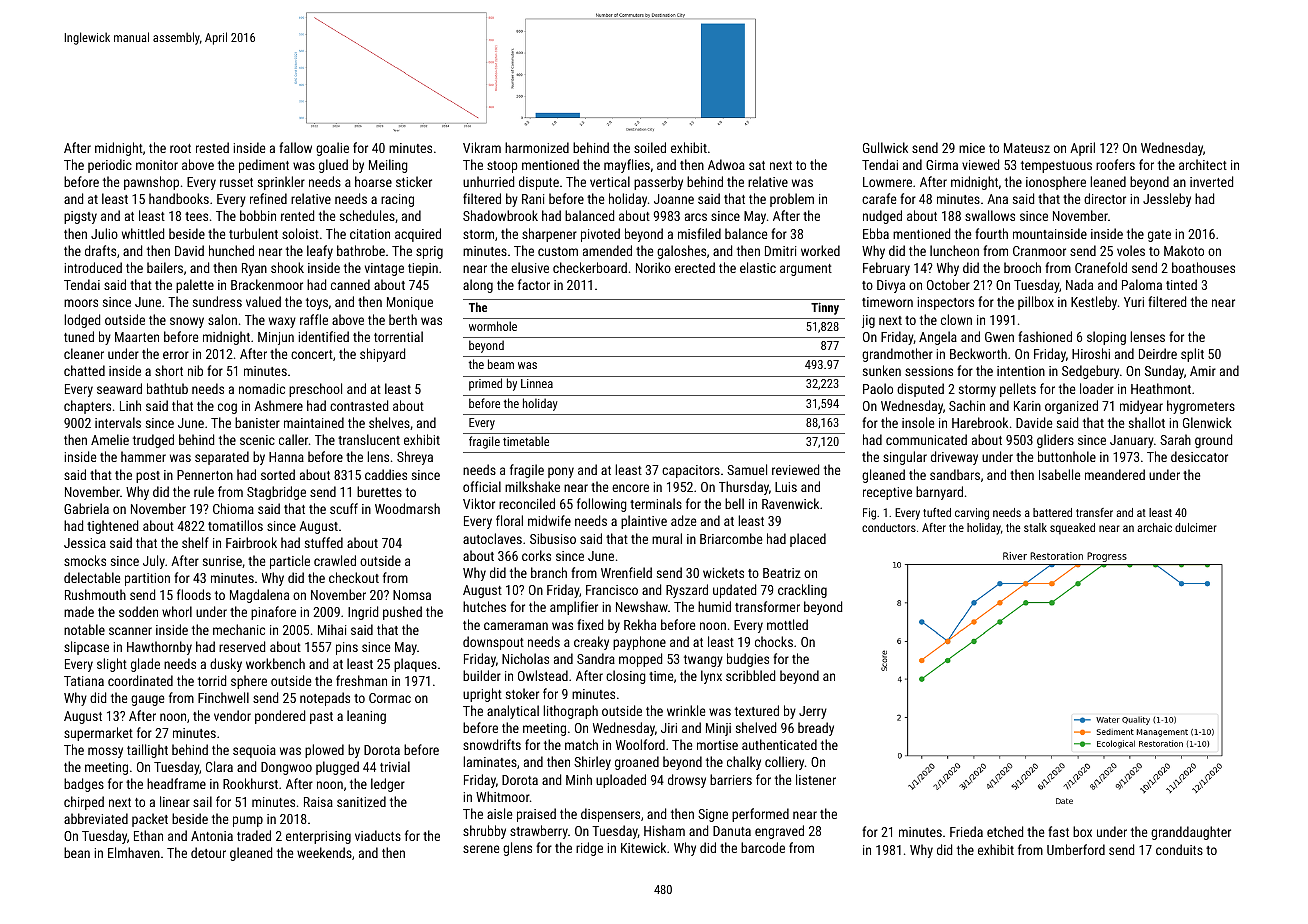 The image size is (1308, 924). I want to click on made, so click(79, 611).
